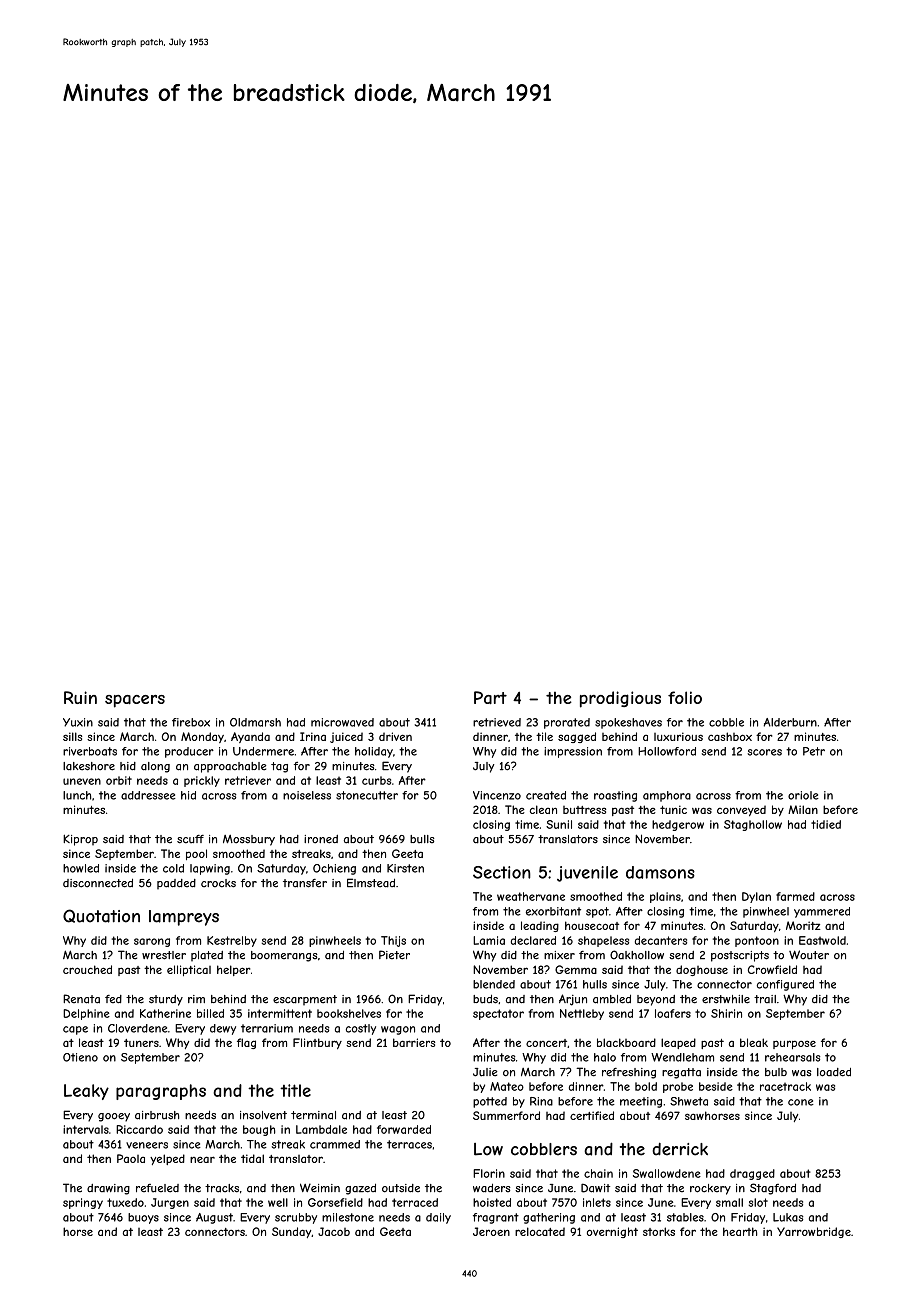 The image size is (924, 1308). What do you see at coordinates (773, 1189) in the screenshot?
I see `Stagford` at bounding box center [773, 1189].
